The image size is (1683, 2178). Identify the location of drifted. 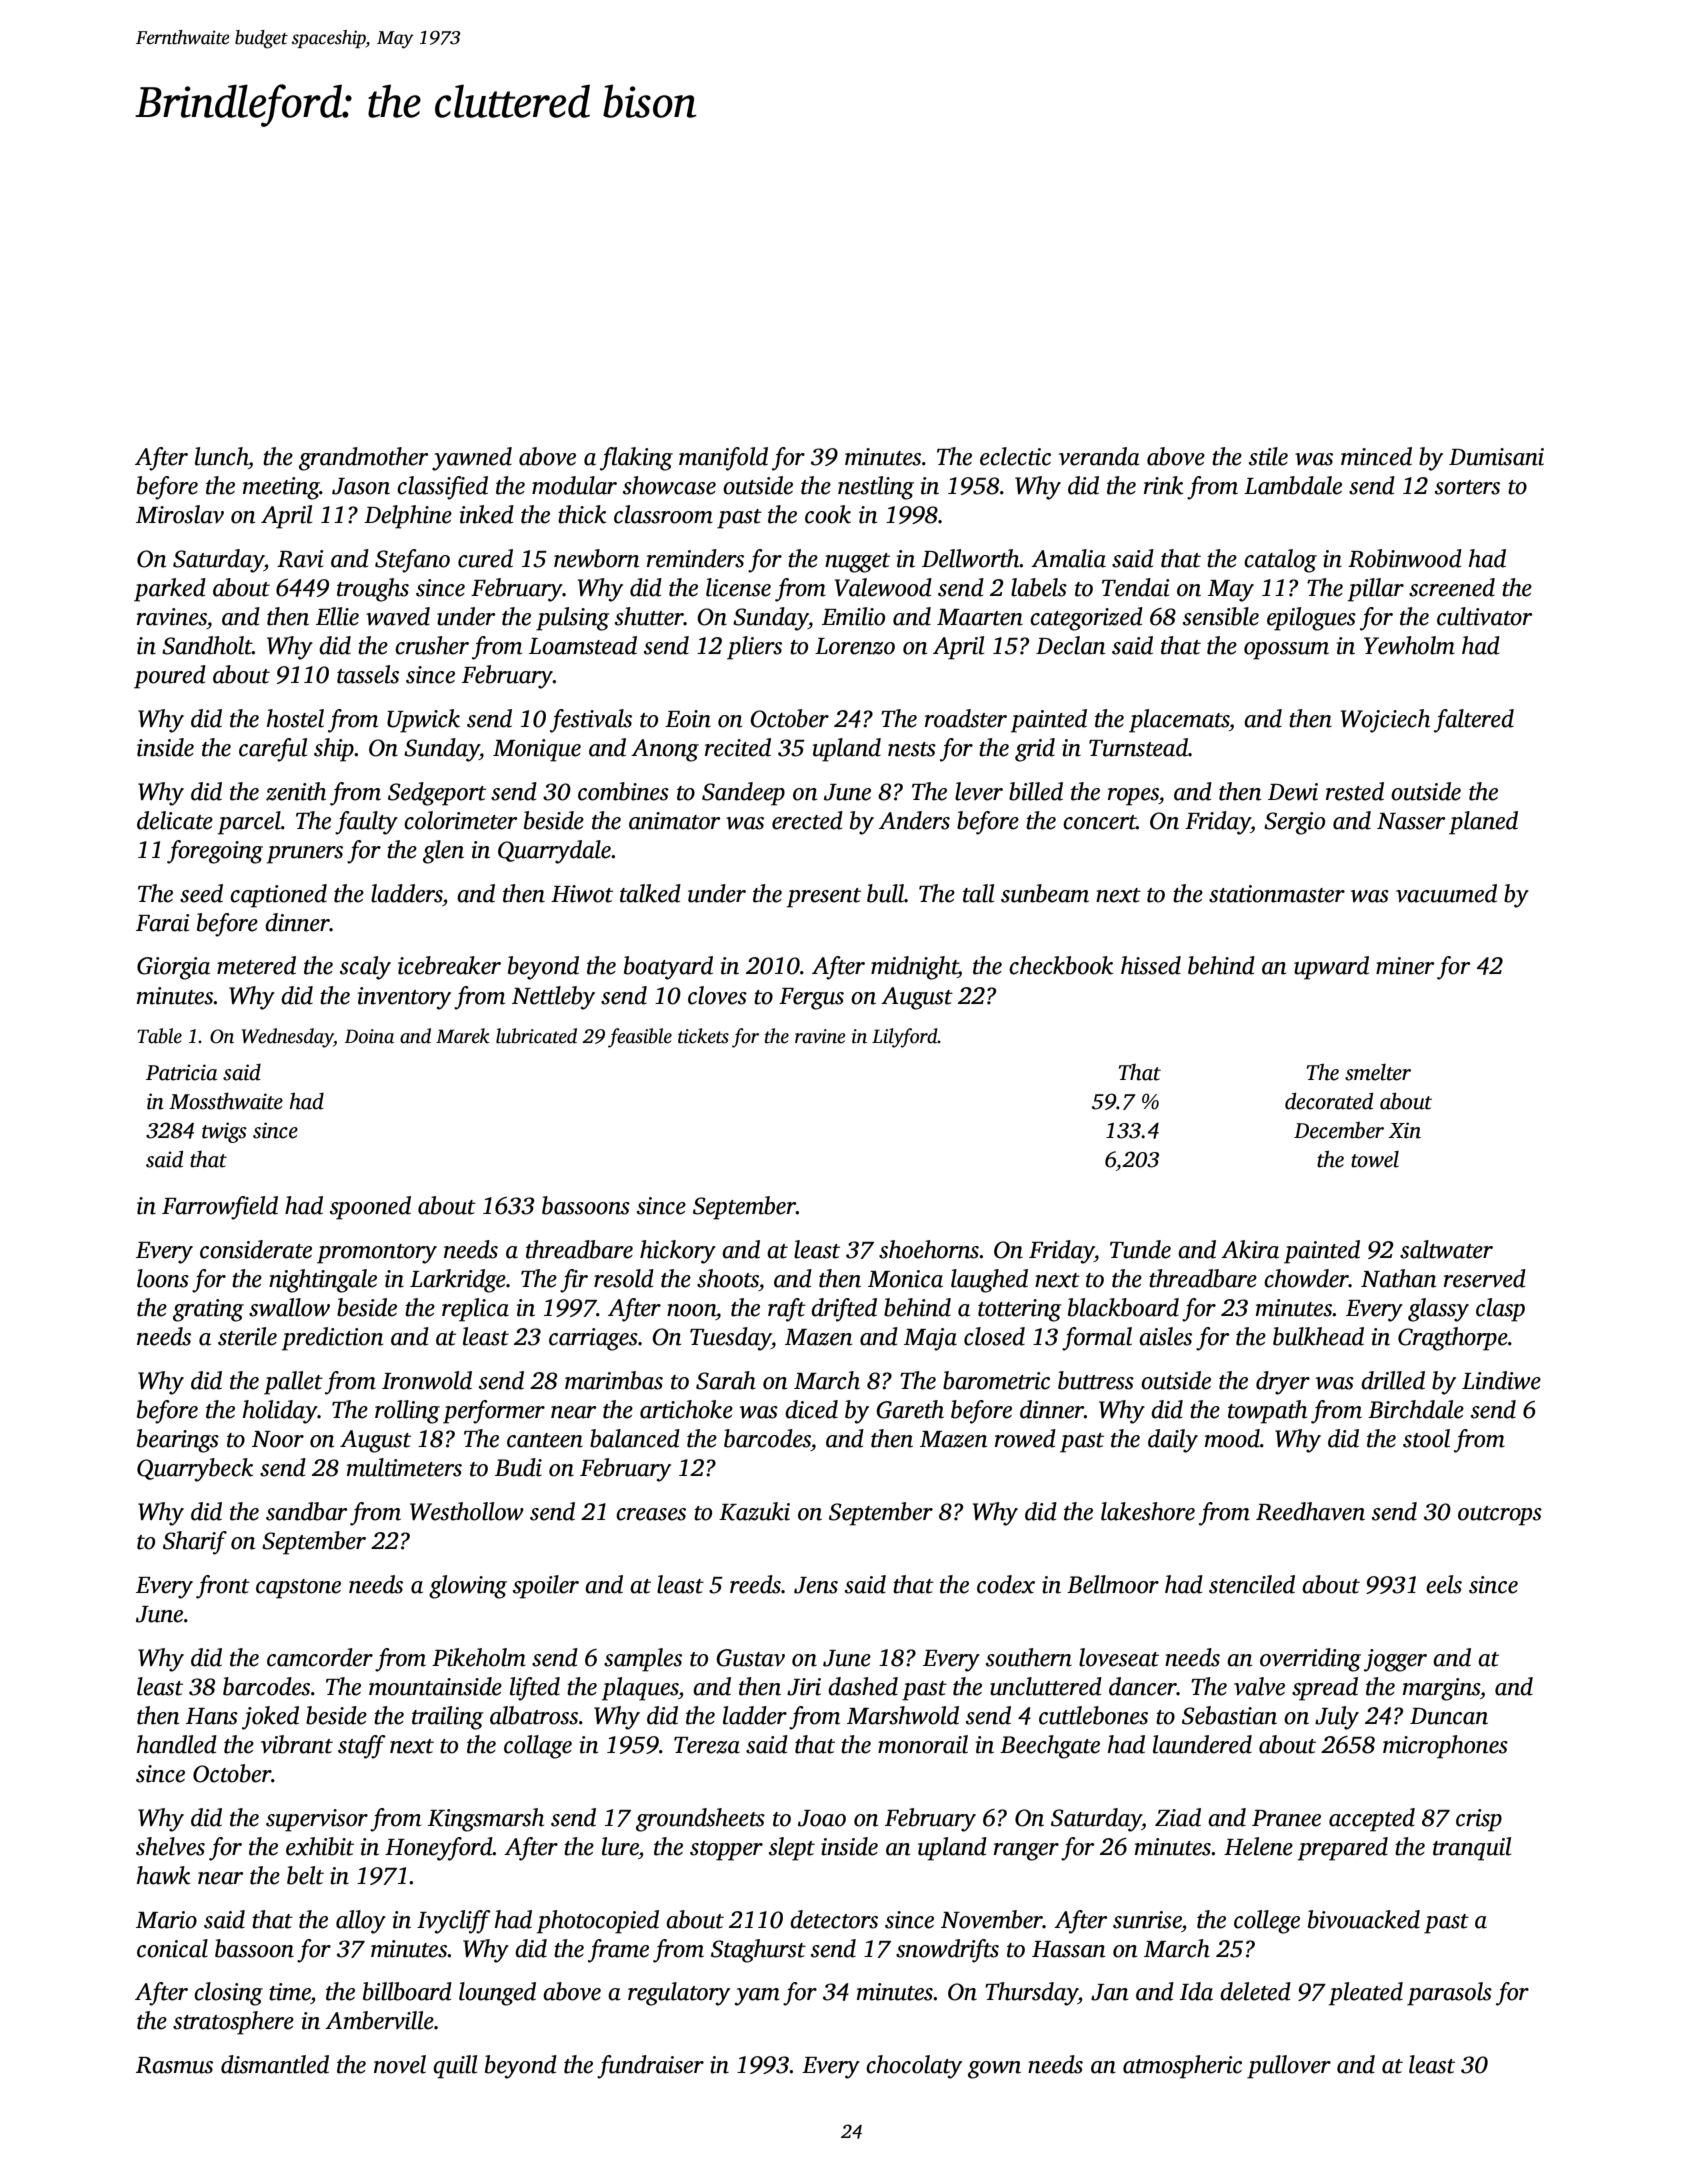
(844, 1310).
